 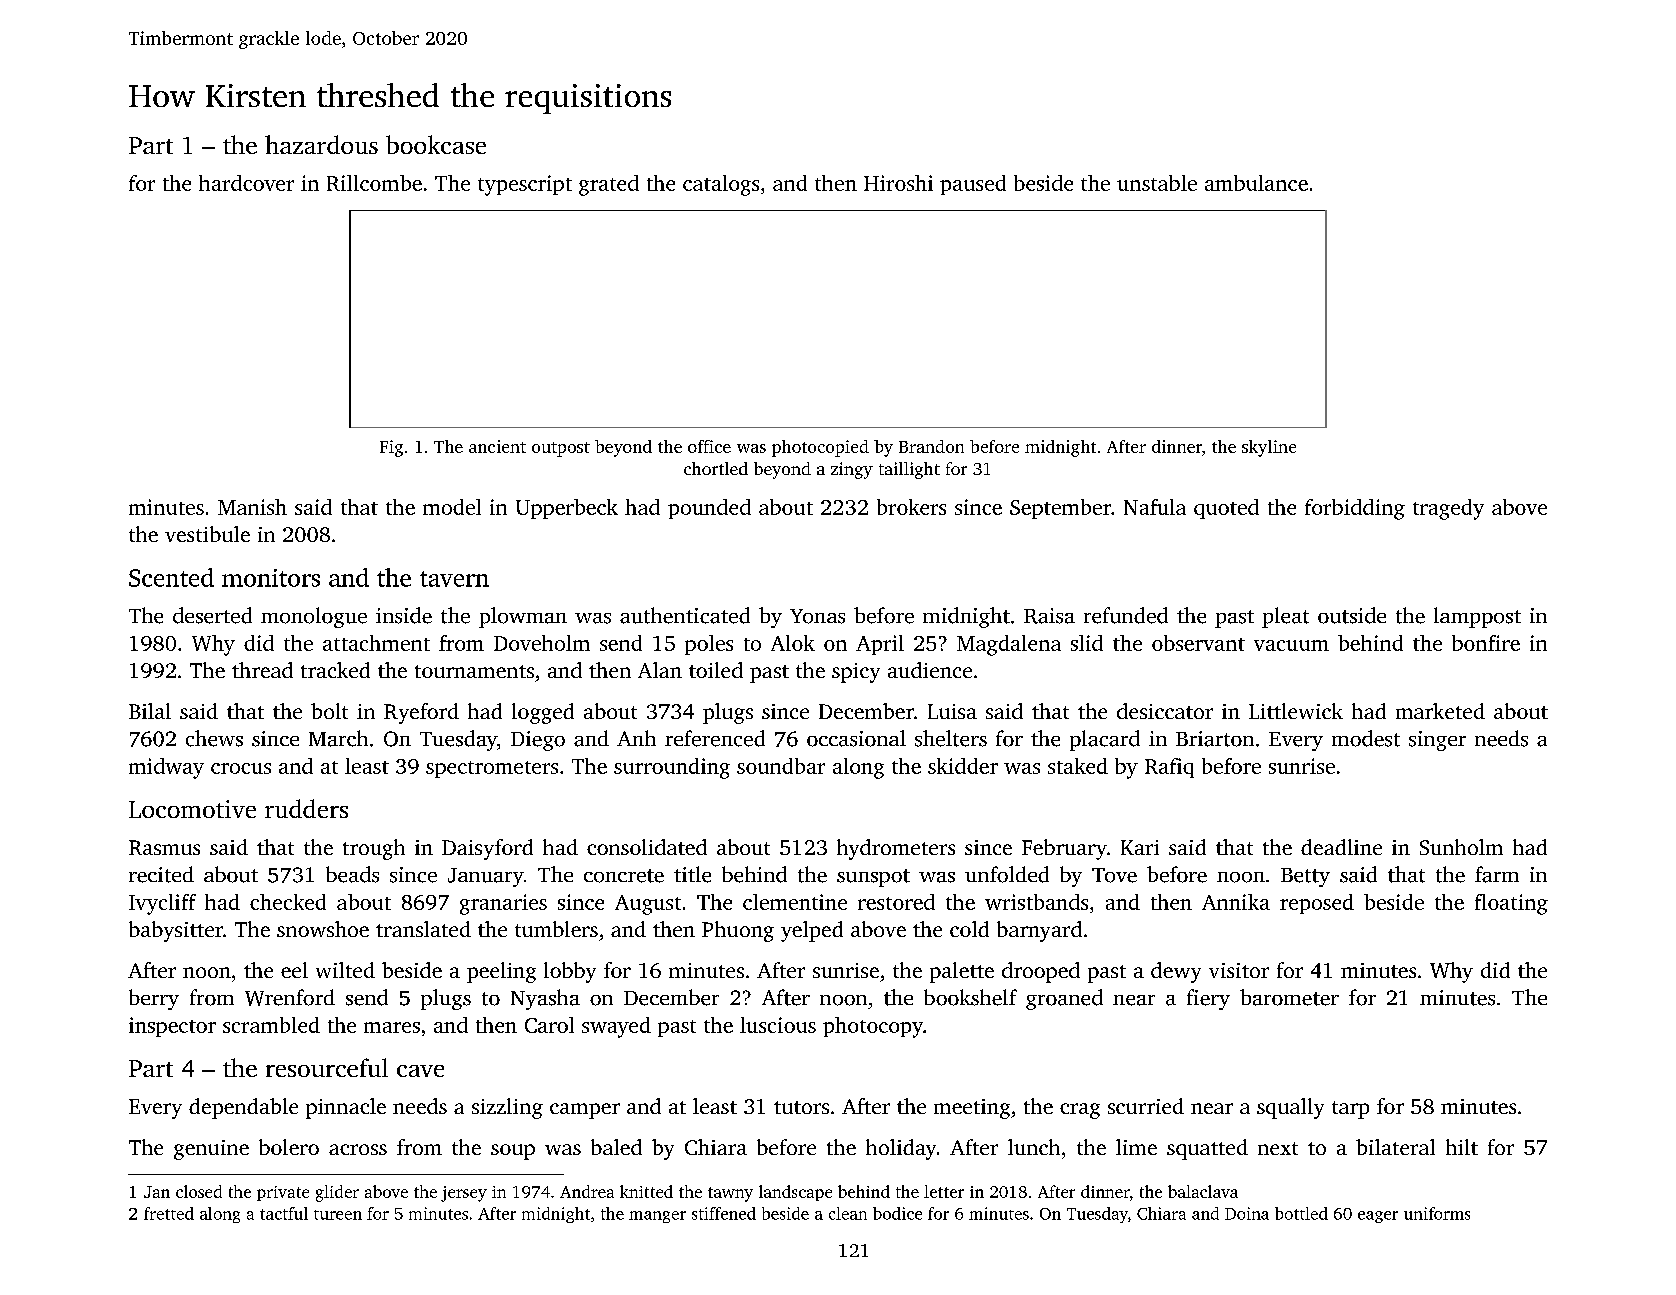 What do you see at coordinates (931, 446) in the screenshot?
I see `Brandon` at bounding box center [931, 446].
